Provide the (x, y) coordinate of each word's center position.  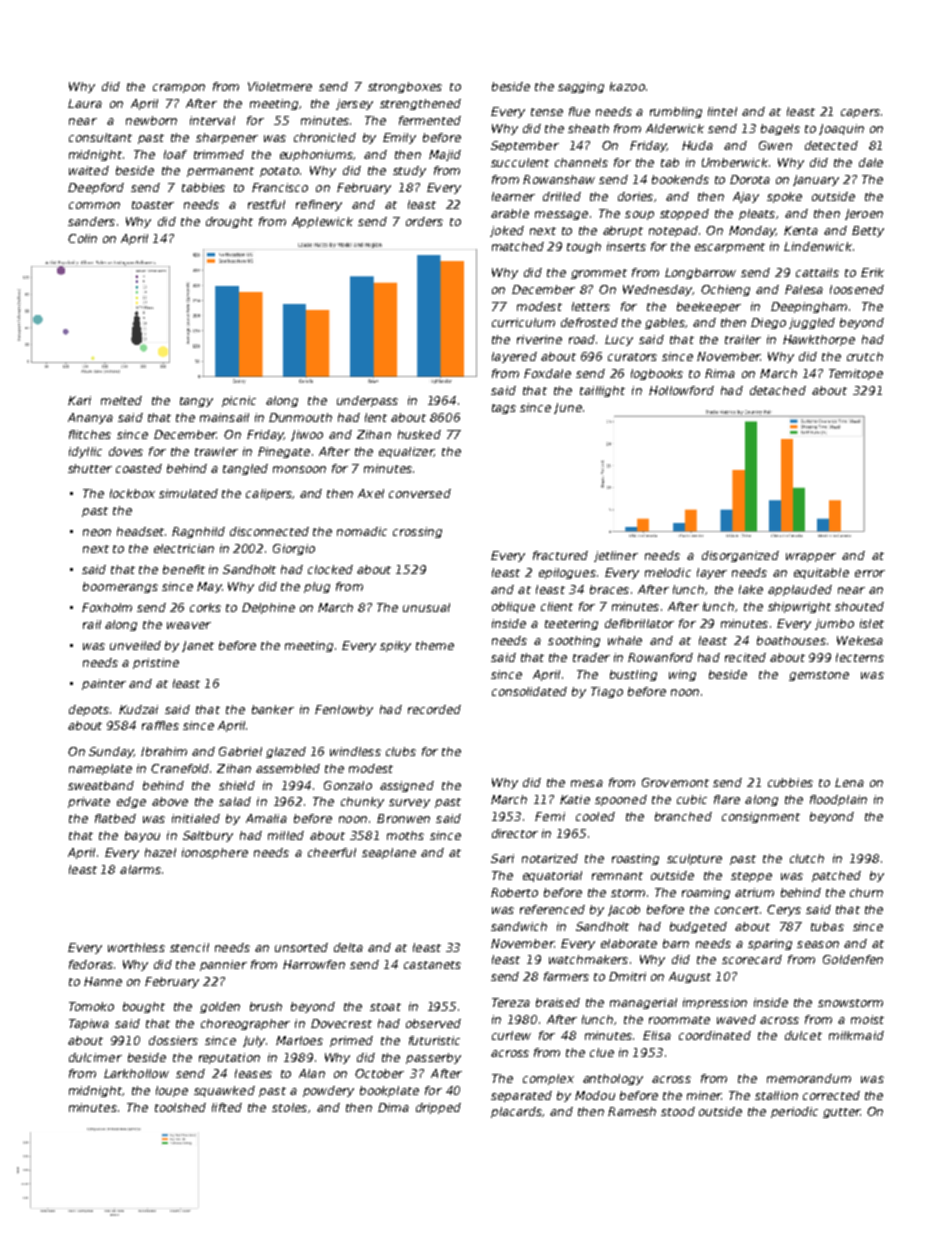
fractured (560, 555)
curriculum (523, 322)
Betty (868, 231)
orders (424, 221)
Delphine (268, 608)
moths (405, 835)
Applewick (322, 222)
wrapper (811, 557)
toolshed (180, 1107)
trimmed (219, 154)
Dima (393, 1107)
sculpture (694, 859)
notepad (673, 231)
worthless (136, 947)
